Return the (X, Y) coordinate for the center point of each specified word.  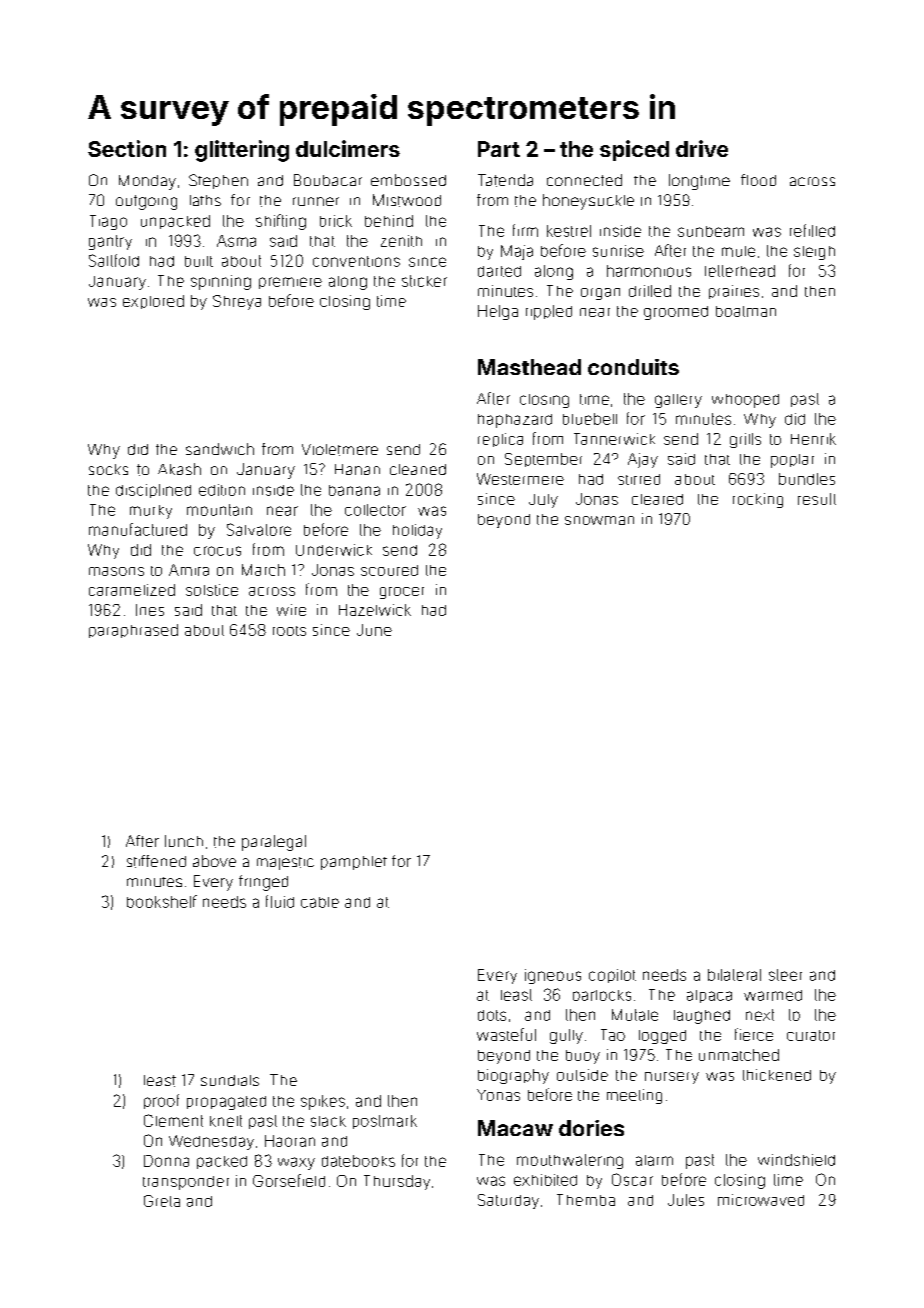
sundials (230, 1080)
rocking (758, 500)
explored (153, 302)
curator (811, 1035)
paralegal (274, 843)
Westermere (520, 479)
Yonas (498, 1095)
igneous (553, 976)
